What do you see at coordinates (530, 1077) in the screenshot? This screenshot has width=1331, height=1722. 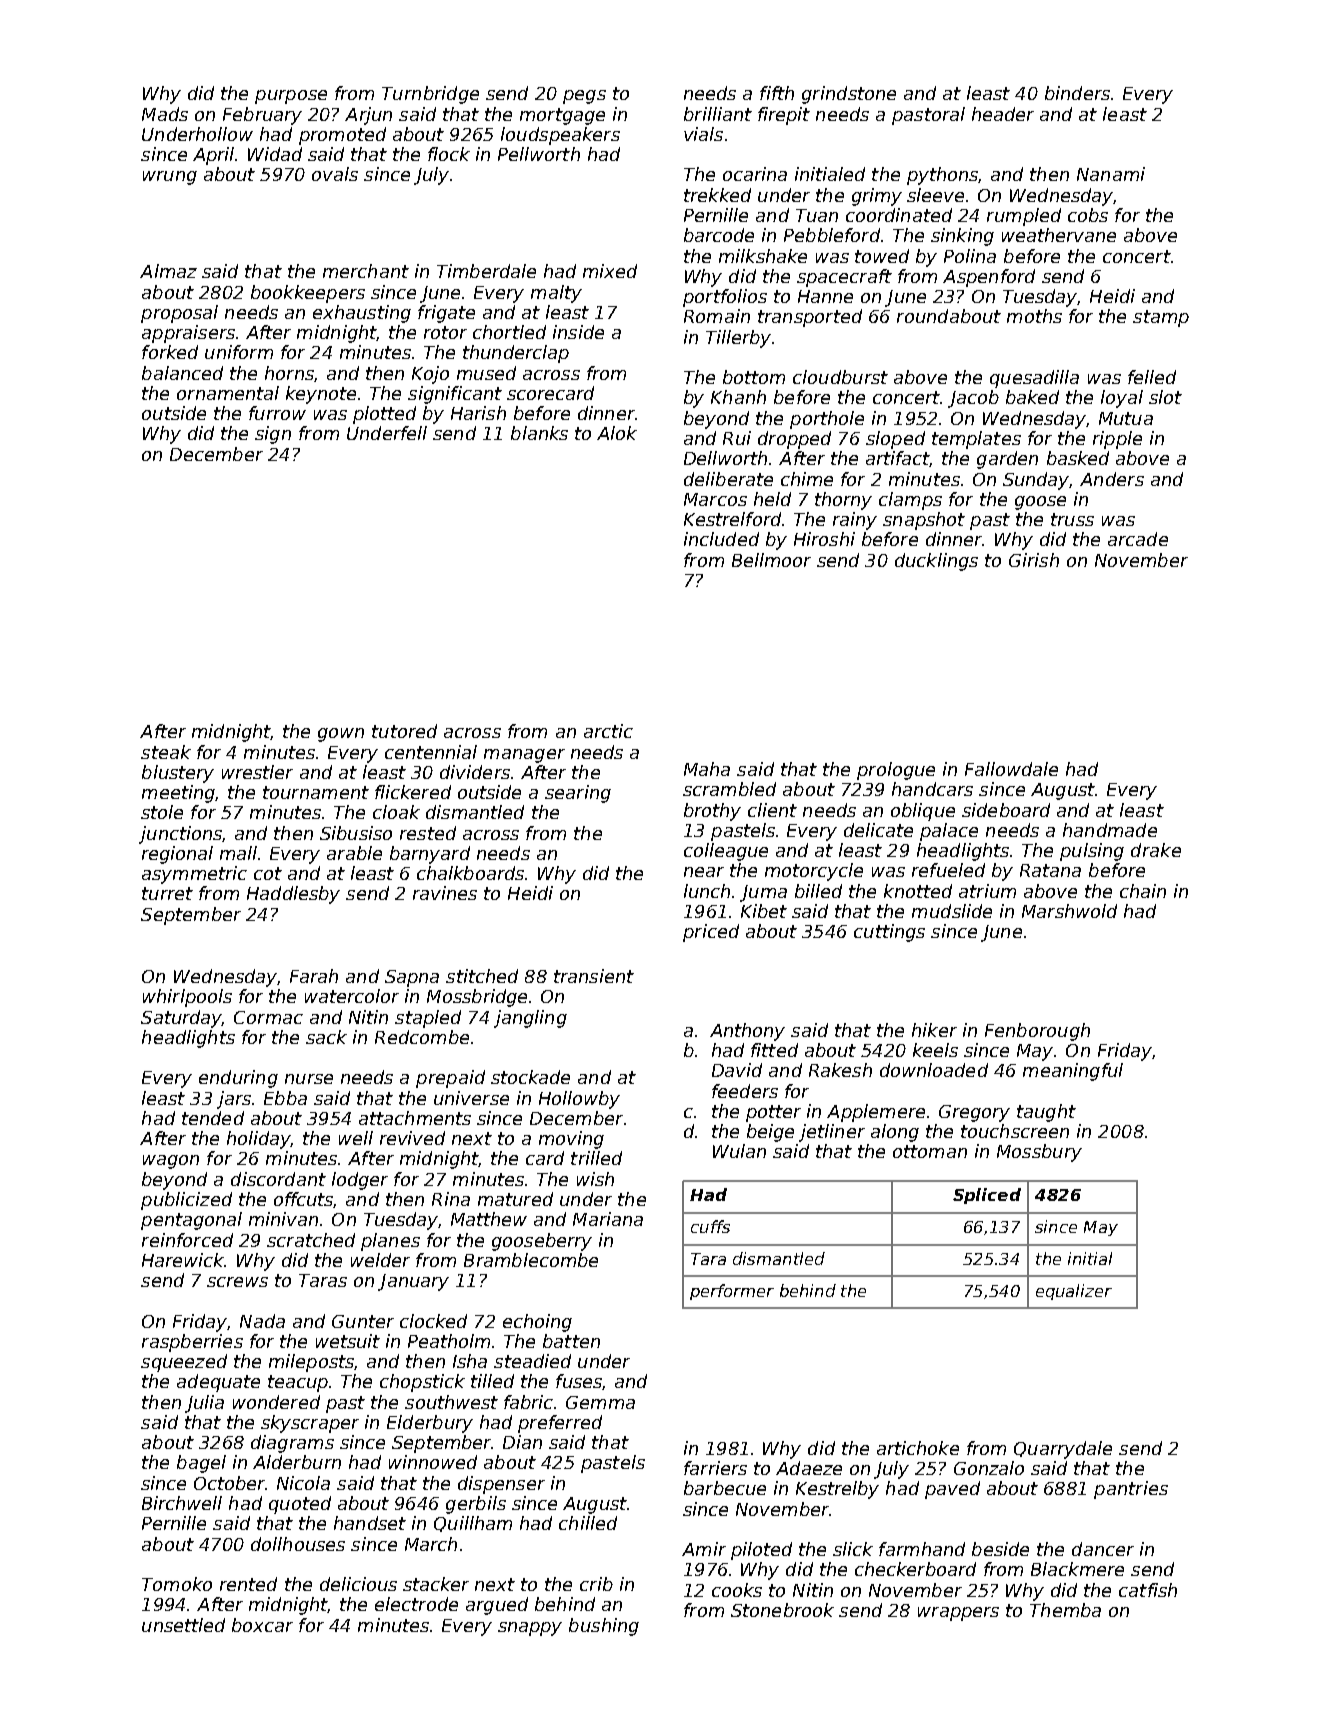 I see `stockade` at bounding box center [530, 1077].
